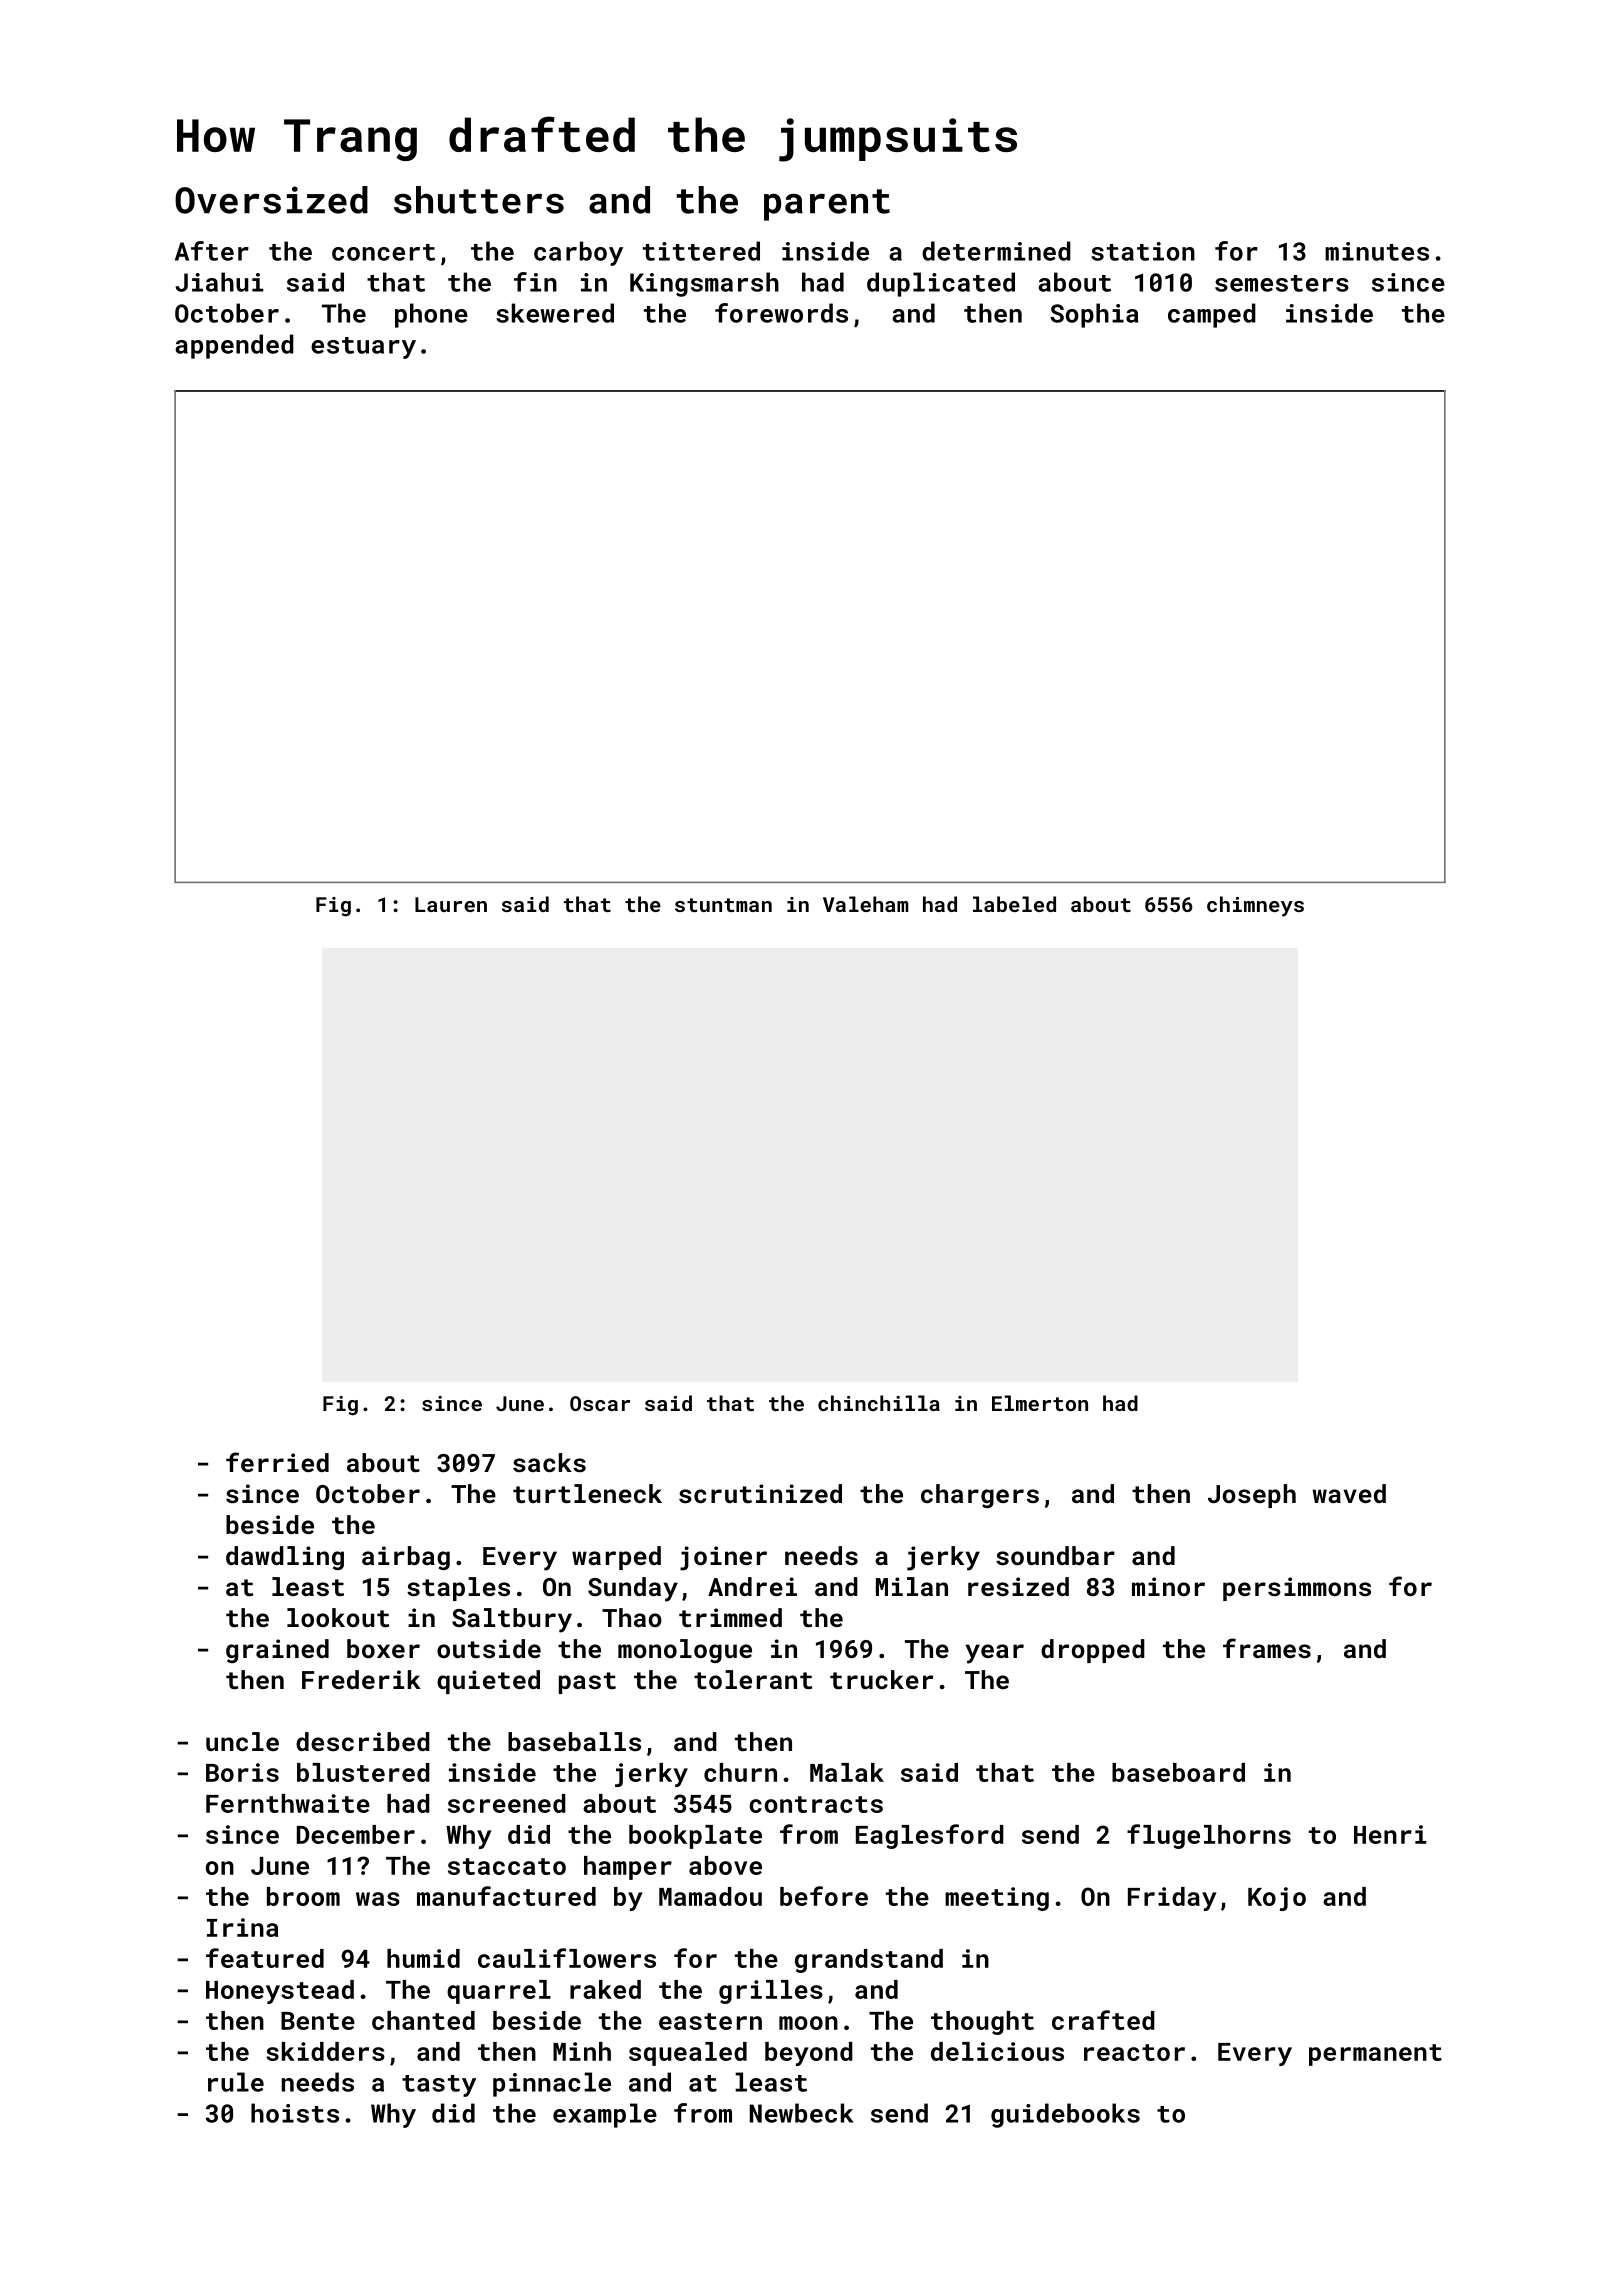  I want to click on semesters, so click(1282, 283).
